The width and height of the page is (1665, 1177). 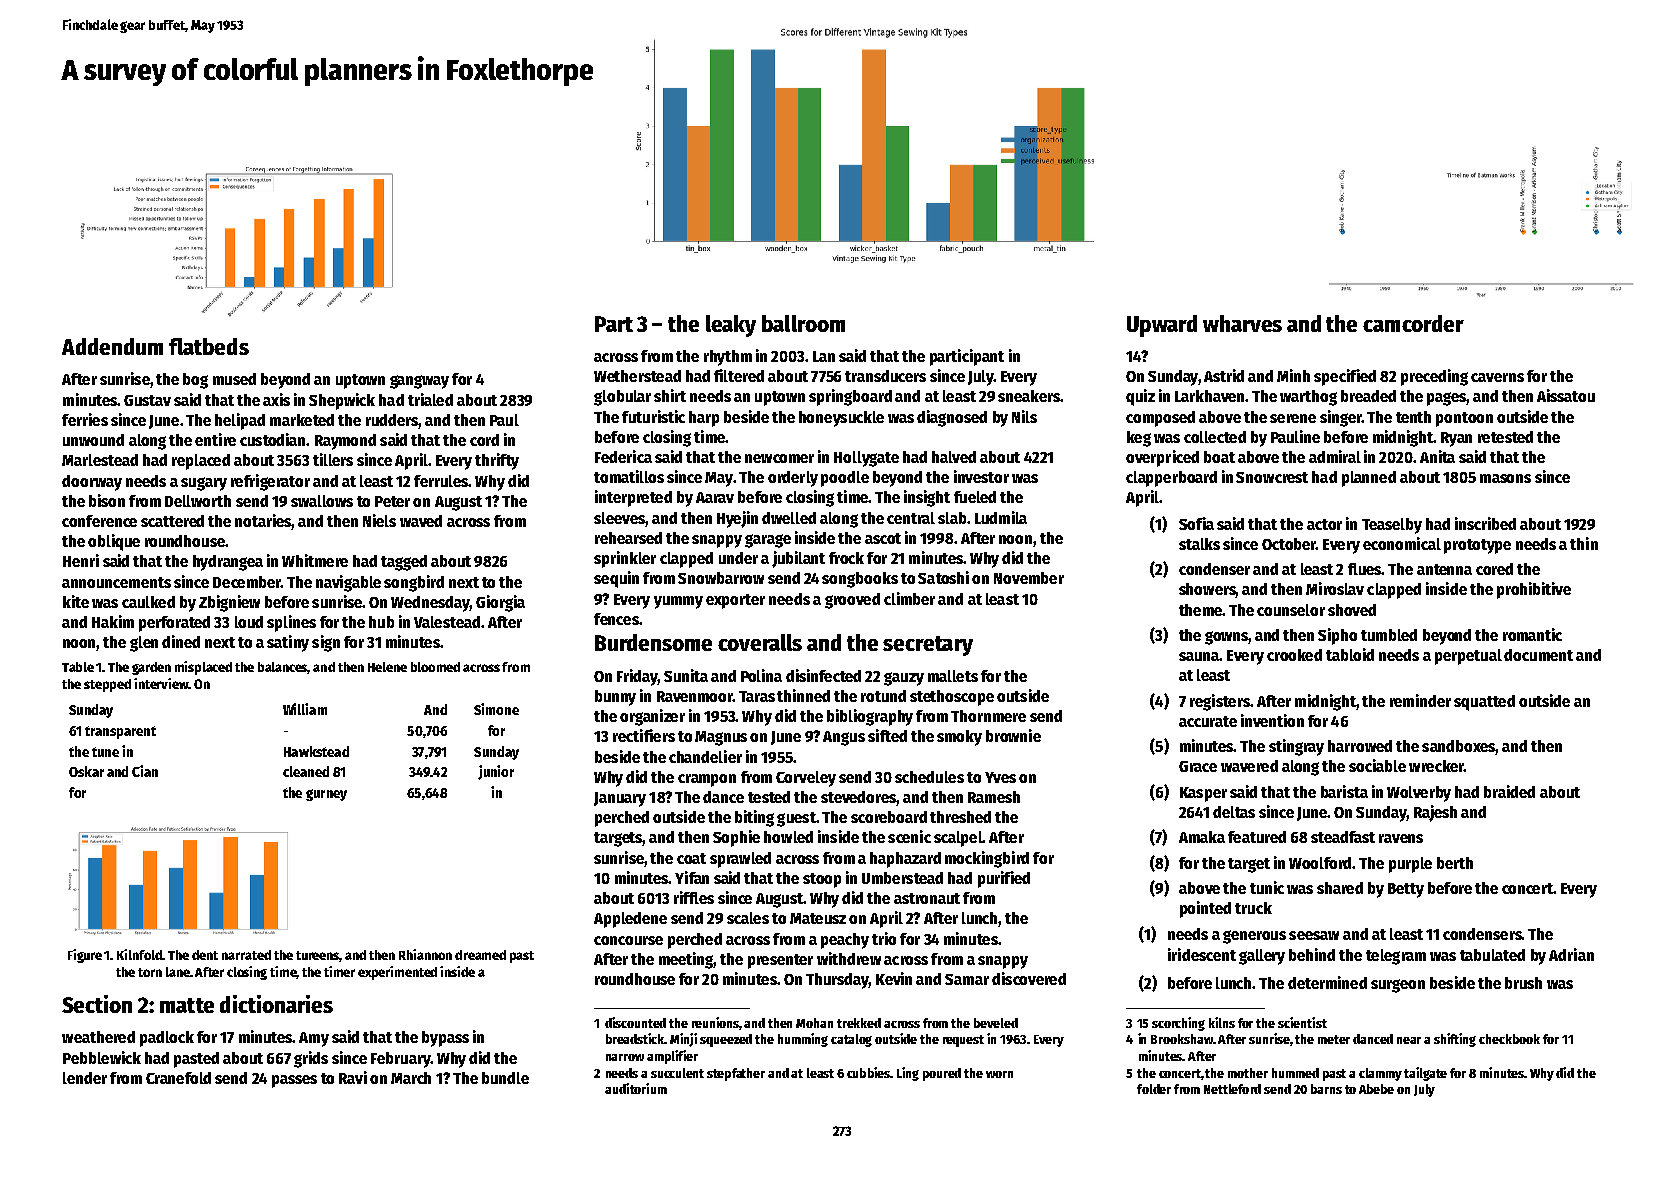 I want to click on Adrian, so click(x=1571, y=954).
